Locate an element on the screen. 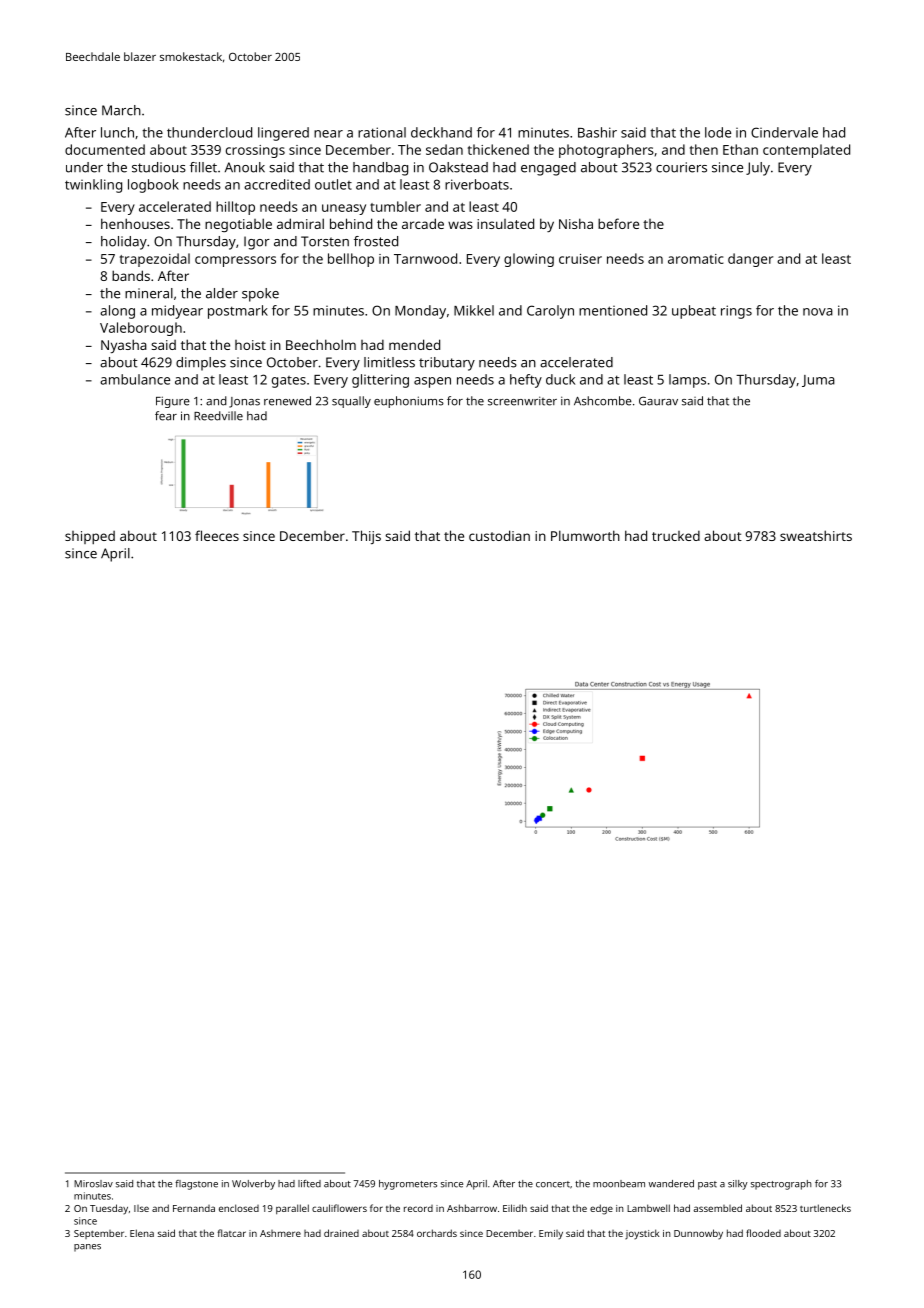  Emily is located at coordinates (551, 1235).
